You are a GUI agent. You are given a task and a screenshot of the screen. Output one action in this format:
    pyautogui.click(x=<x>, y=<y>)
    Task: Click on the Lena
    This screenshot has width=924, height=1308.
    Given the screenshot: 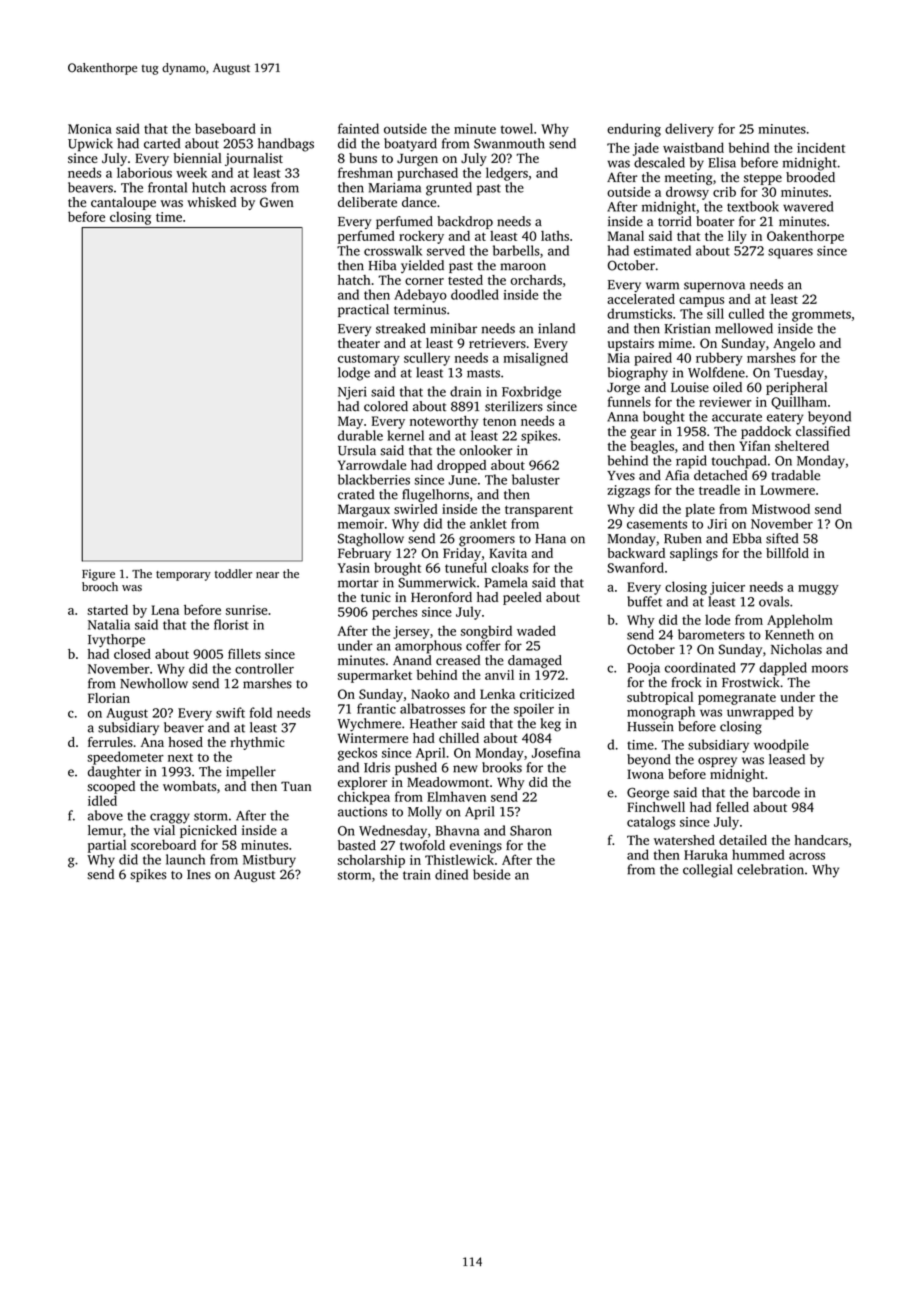 What is the action you would take?
    pyautogui.click(x=165, y=610)
